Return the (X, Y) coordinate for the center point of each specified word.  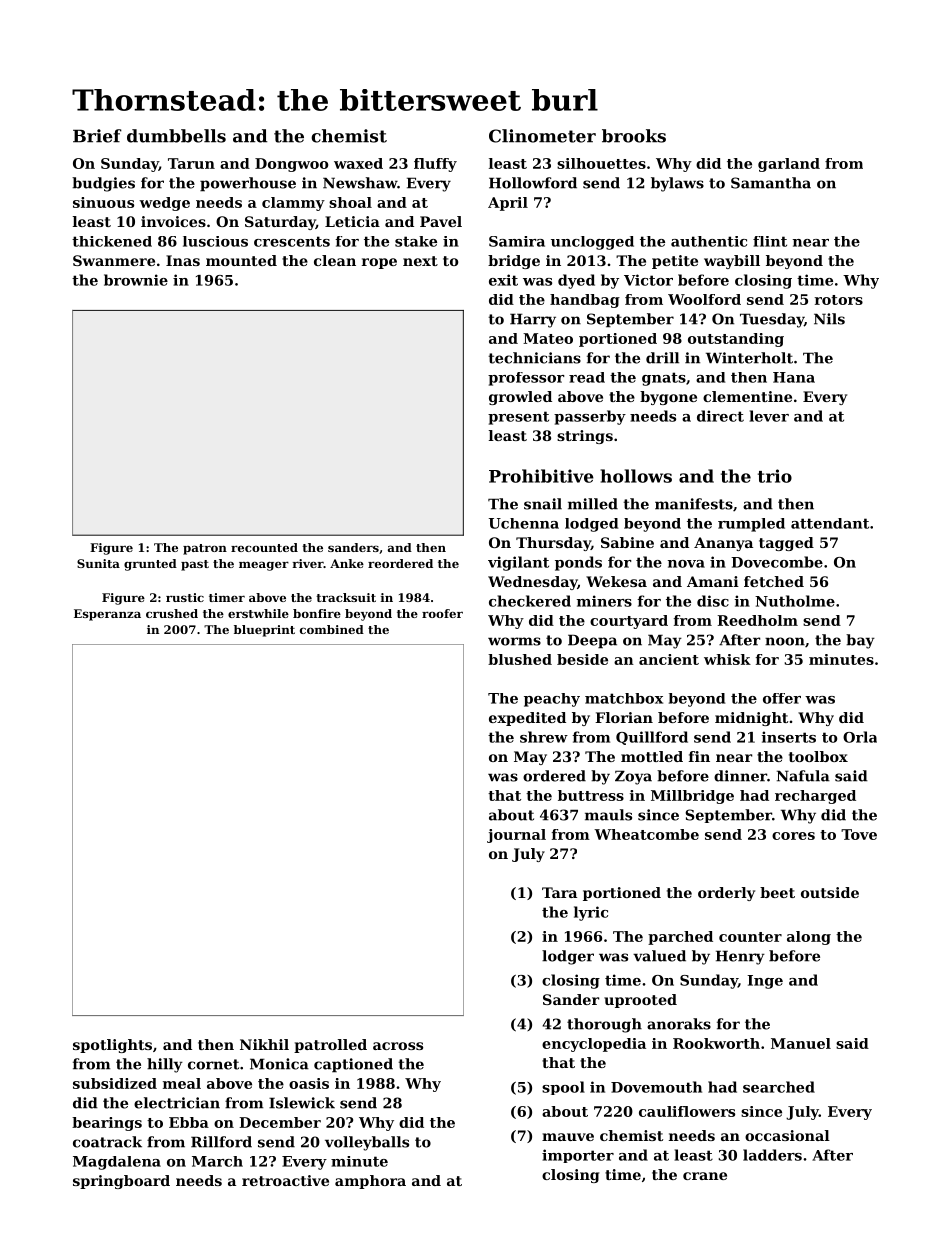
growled (520, 398)
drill (662, 358)
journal (516, 836)
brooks (634, 136)
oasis (309, 1083)
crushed (172, 613)
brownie (136, 280)
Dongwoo (291, 165)
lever (769, 416)
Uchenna (524, 523)
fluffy (435, 165)
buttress (591, 795)
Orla (860, 737)
